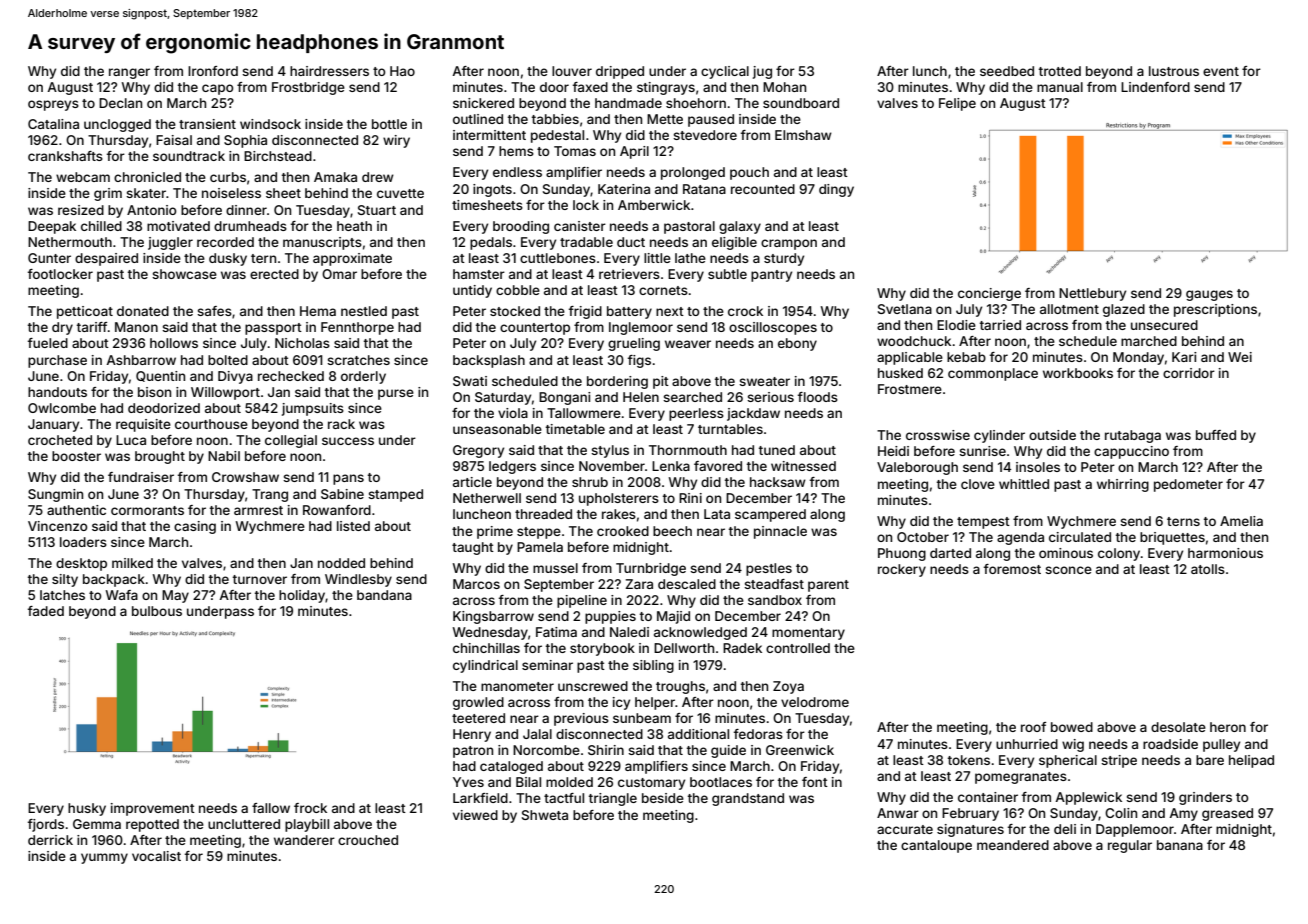  What do you see at coordinates (377, 210) in the page?
I see `Stuart` at bounding box center [377, 210].
